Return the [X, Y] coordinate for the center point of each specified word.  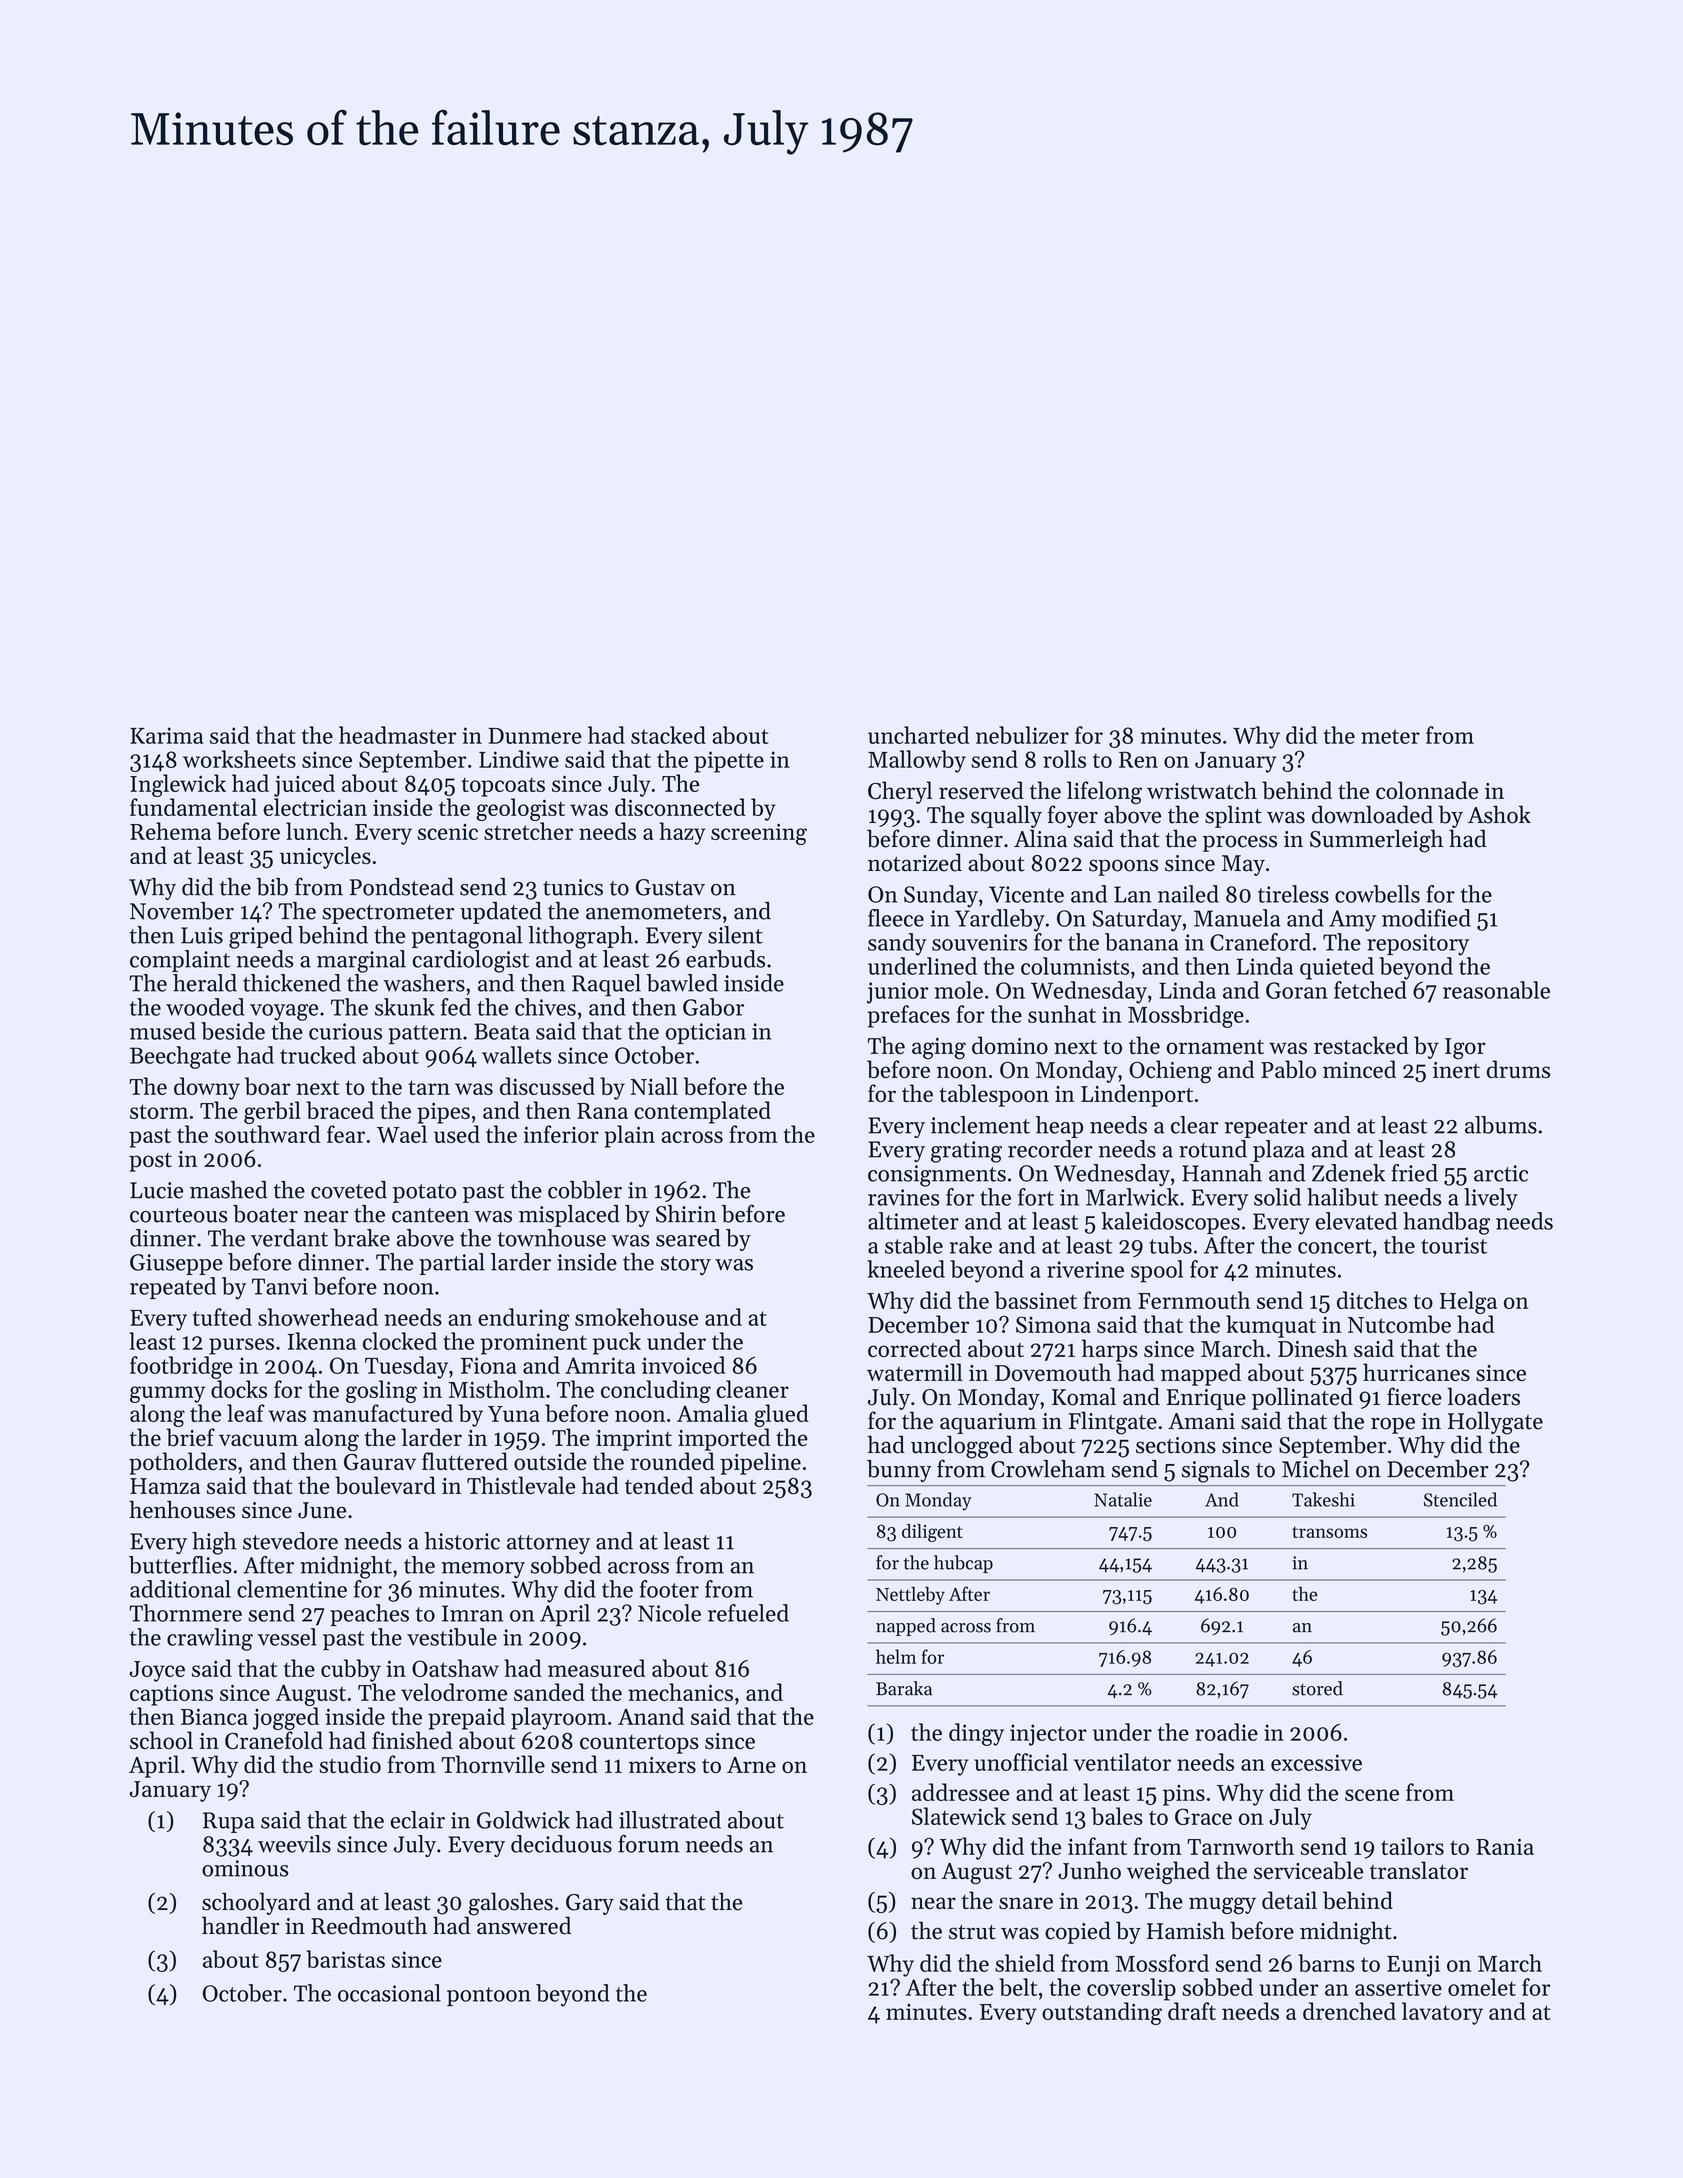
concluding [656, 1391]
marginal [361, 961]
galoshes [511, 1904]
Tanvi [280, 1286]
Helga [1468, 1302]
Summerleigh [1376, 841]
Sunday [941, 896]
